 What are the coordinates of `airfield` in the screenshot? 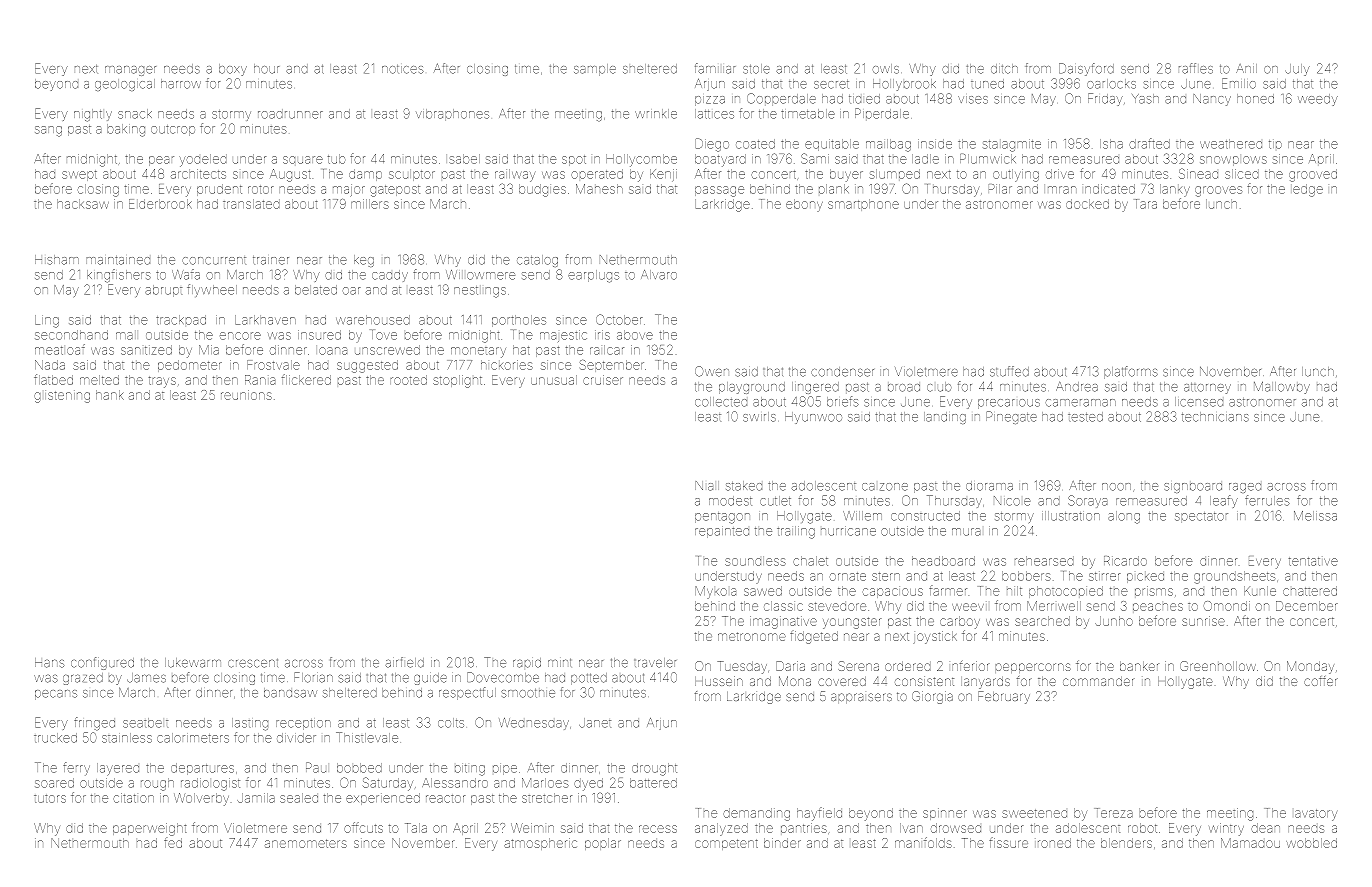 It's located at (405, 662).
